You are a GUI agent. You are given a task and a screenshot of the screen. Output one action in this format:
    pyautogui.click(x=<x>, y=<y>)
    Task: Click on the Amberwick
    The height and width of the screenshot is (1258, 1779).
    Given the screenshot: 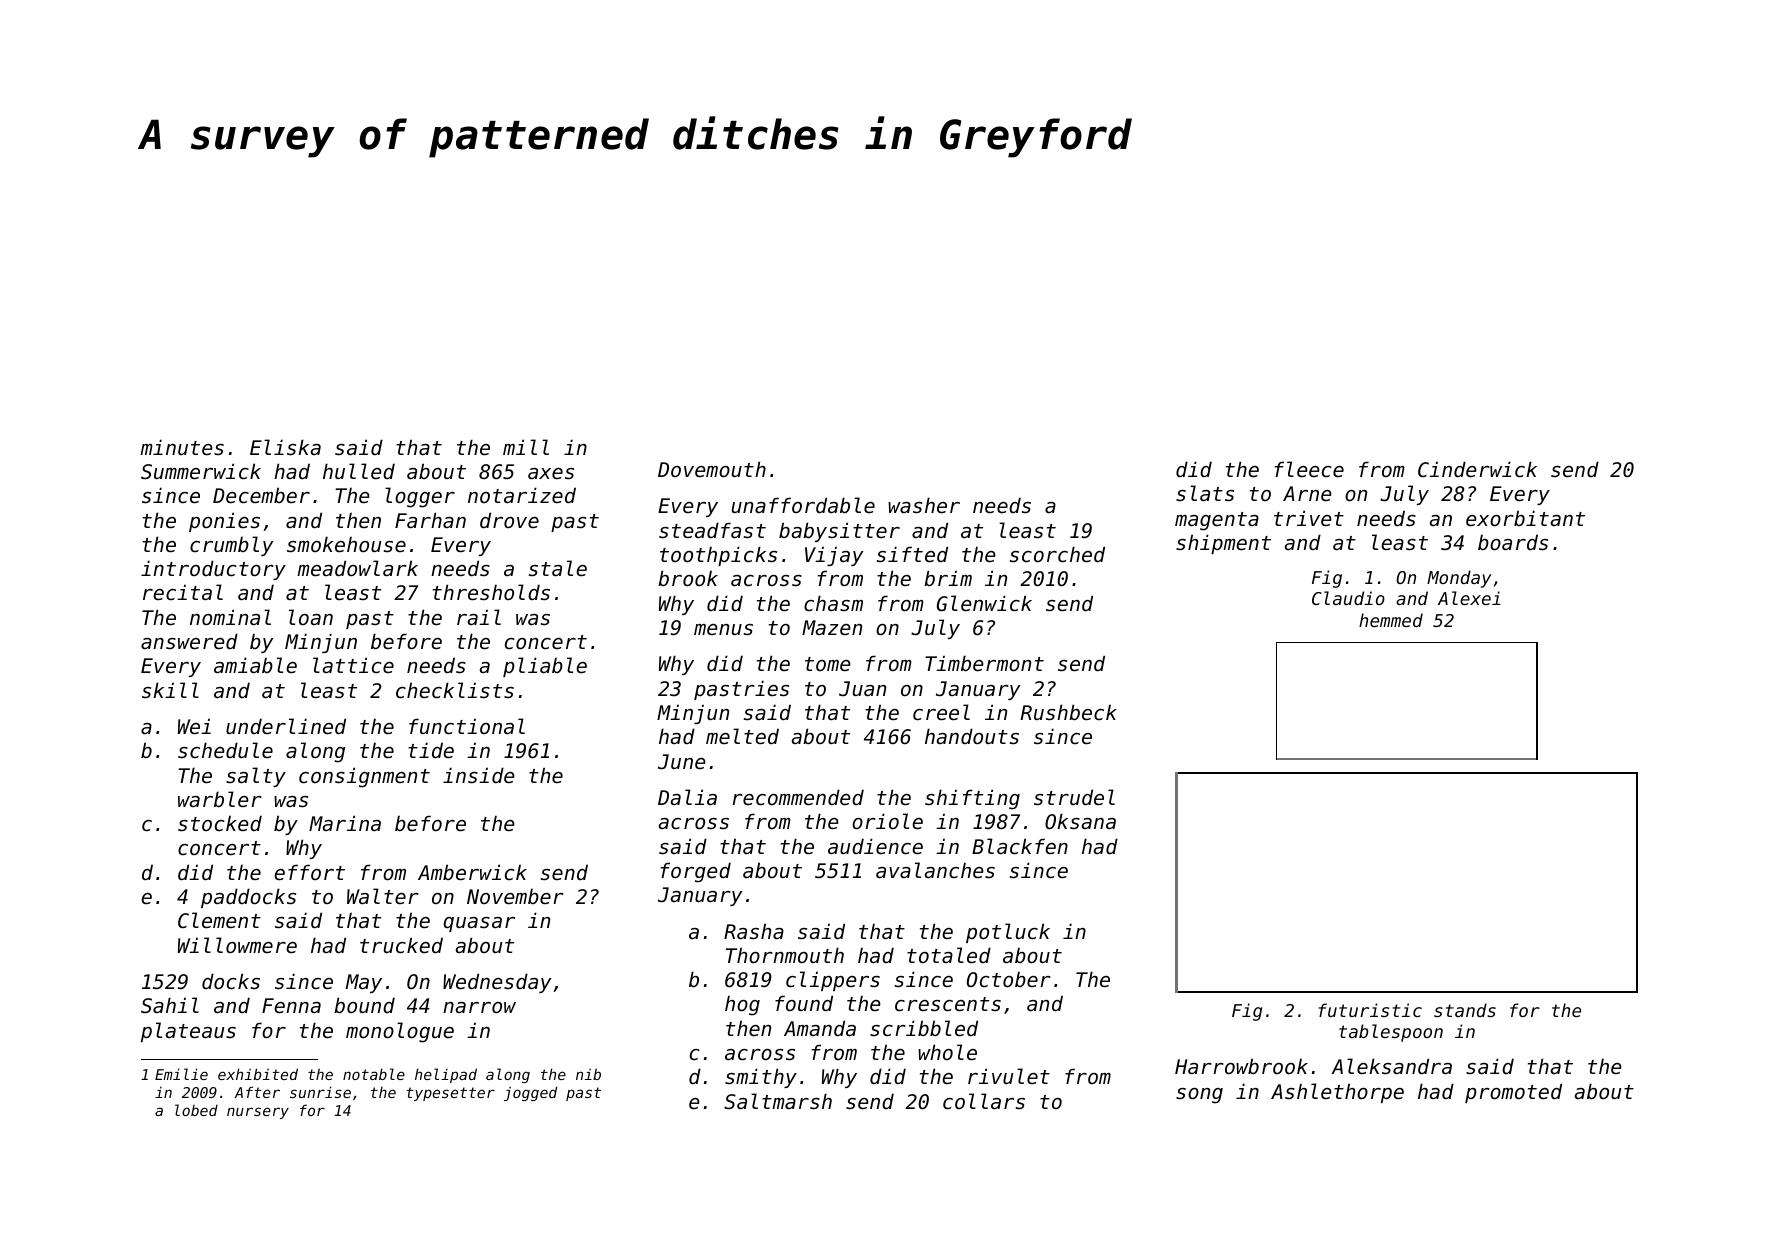 What is the action you would take?
    pyautogui.click(x=472, y=872)
